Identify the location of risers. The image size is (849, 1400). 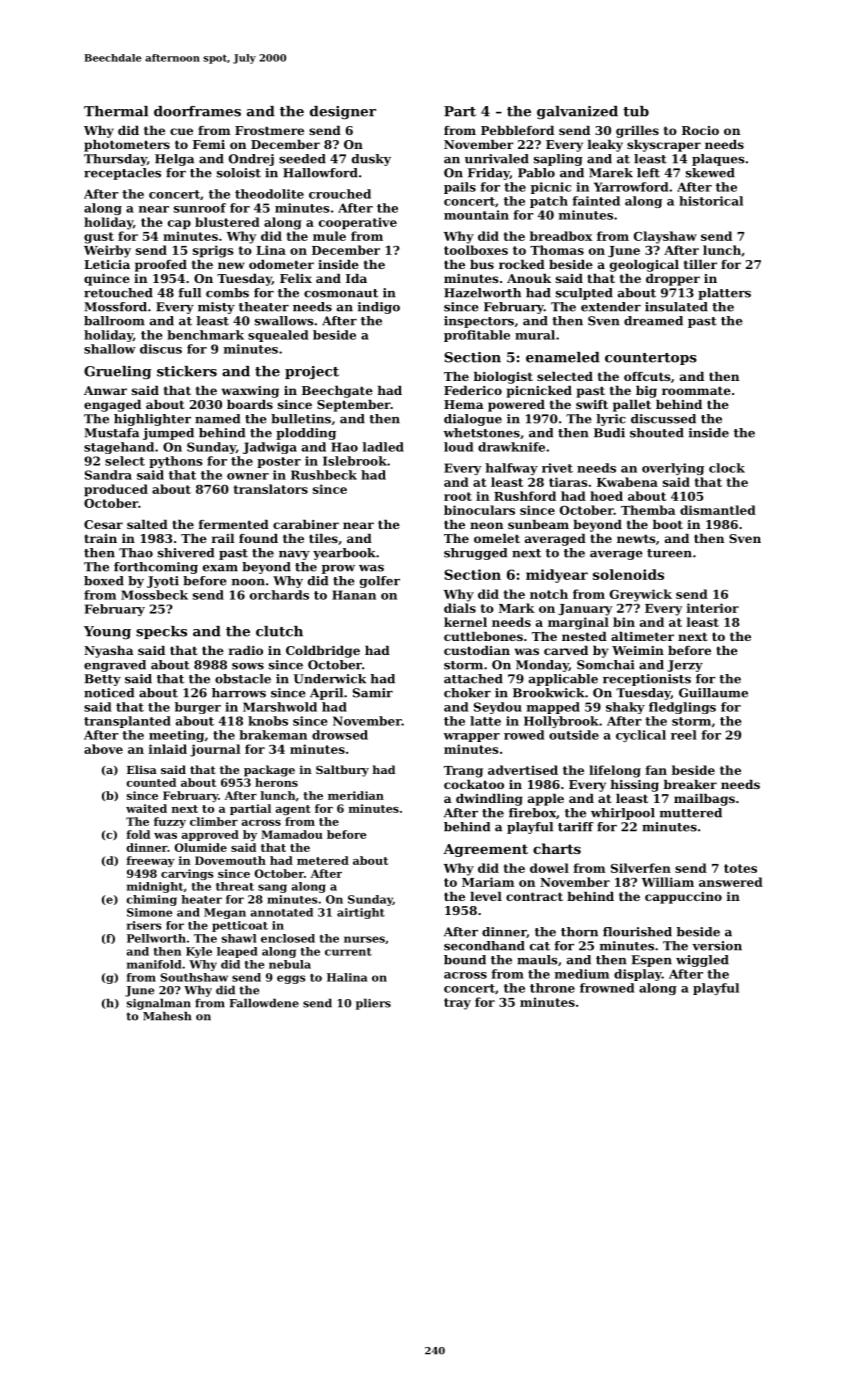
(144, 925).
